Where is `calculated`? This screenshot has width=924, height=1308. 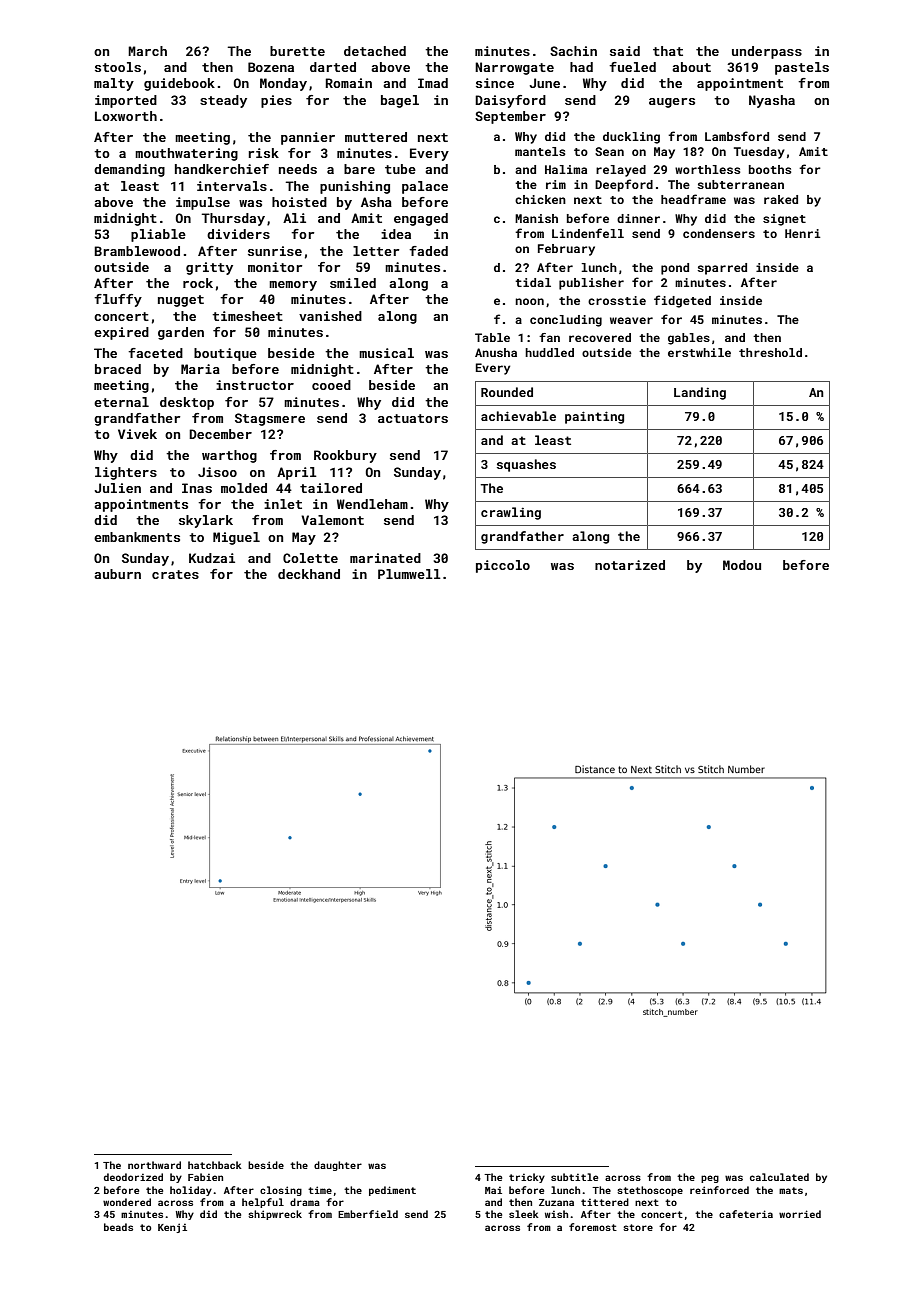 calculated is located at coordinates (779, 1177).
